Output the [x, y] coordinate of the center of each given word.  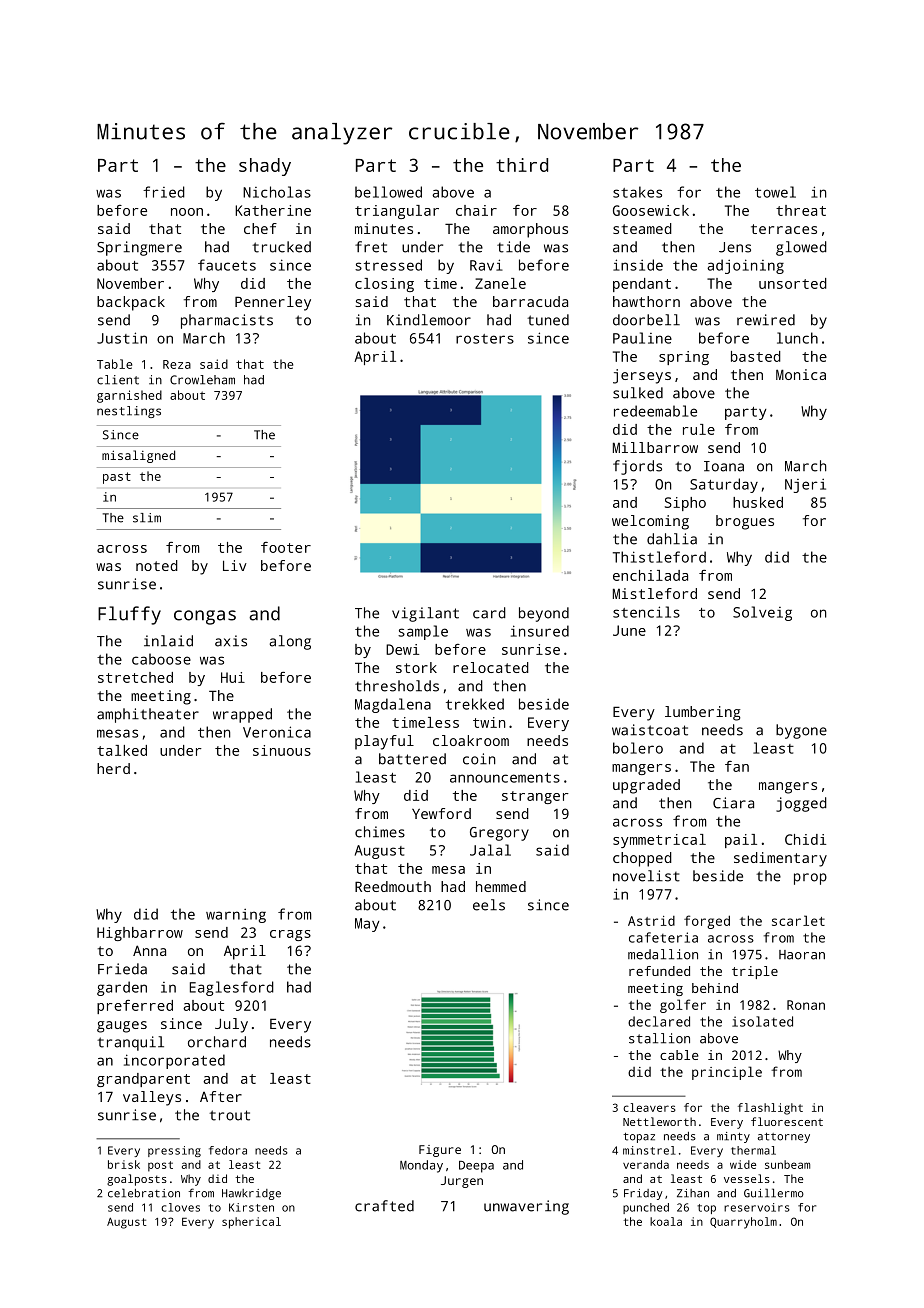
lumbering [703, 713]
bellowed [388, 192]
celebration [144, 1193]
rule [699, 429]
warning [236, 916]
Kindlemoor [429, 320]
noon [187, 212]
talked [122, 750]
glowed [801, 248]
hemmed [501, 886]
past [117, 478]
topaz [639, 1138]
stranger [535, 797]
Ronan [806, 1005]
